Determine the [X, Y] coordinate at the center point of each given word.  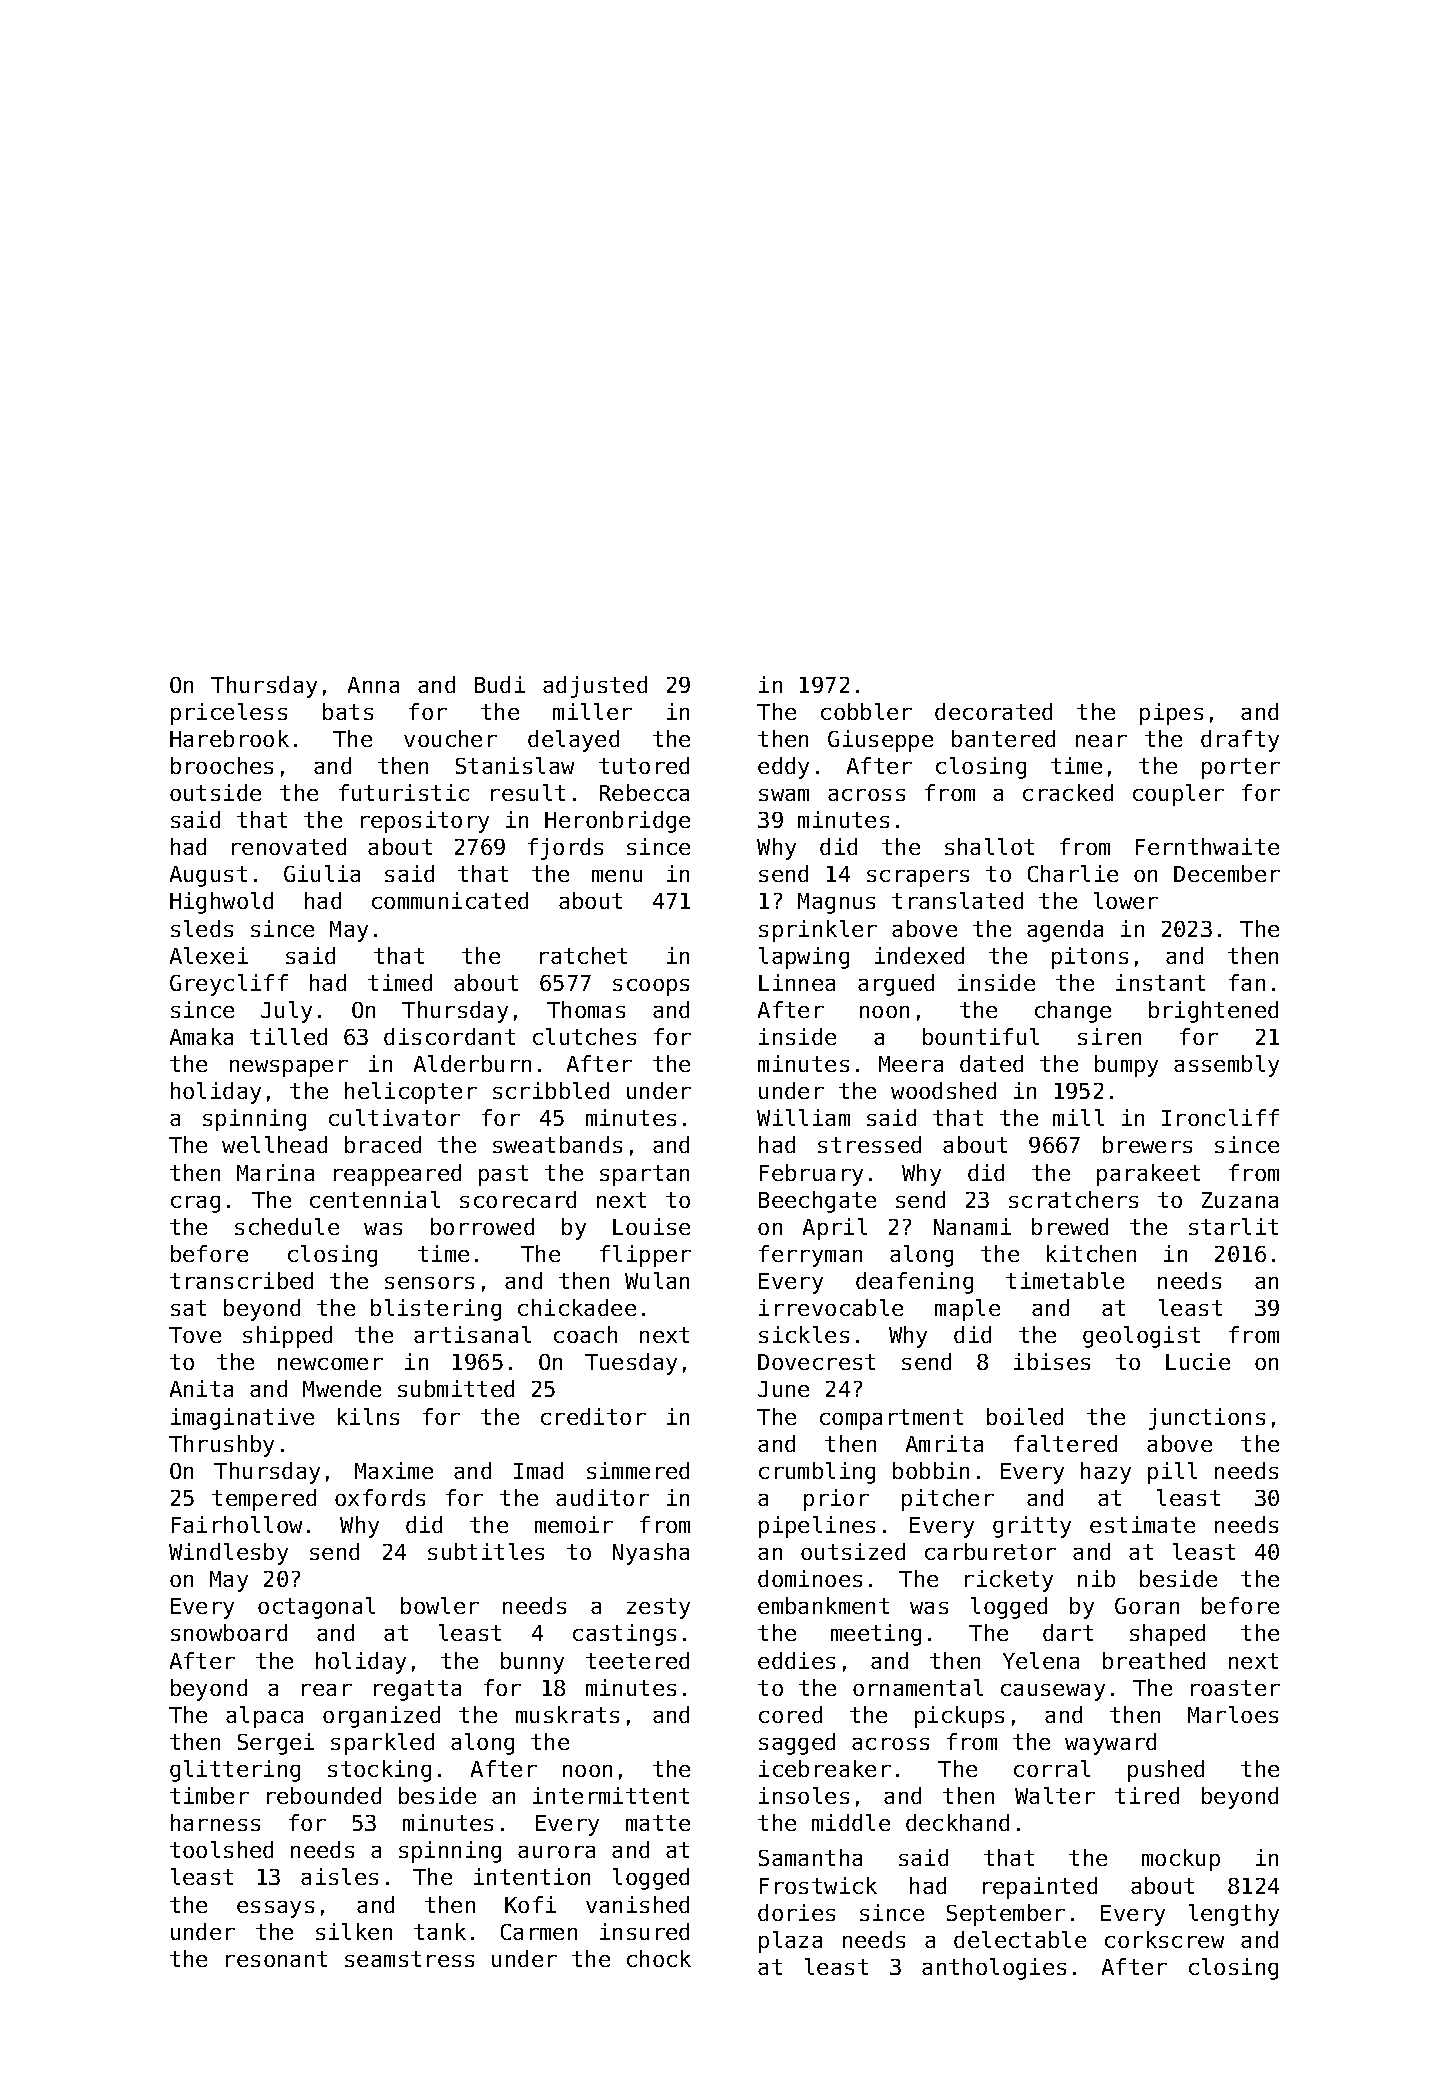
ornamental [918, 1687]
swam [784, 795]
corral [1052, 1768]
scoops [651, 987]
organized [381, 1717]
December [1227, 873]
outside [215, 792]
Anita [201, 1388]
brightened [1213, 1012]
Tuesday [631, 1364]
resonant [276, 1959]
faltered [1065, 1443]
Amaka [201, 1036]
